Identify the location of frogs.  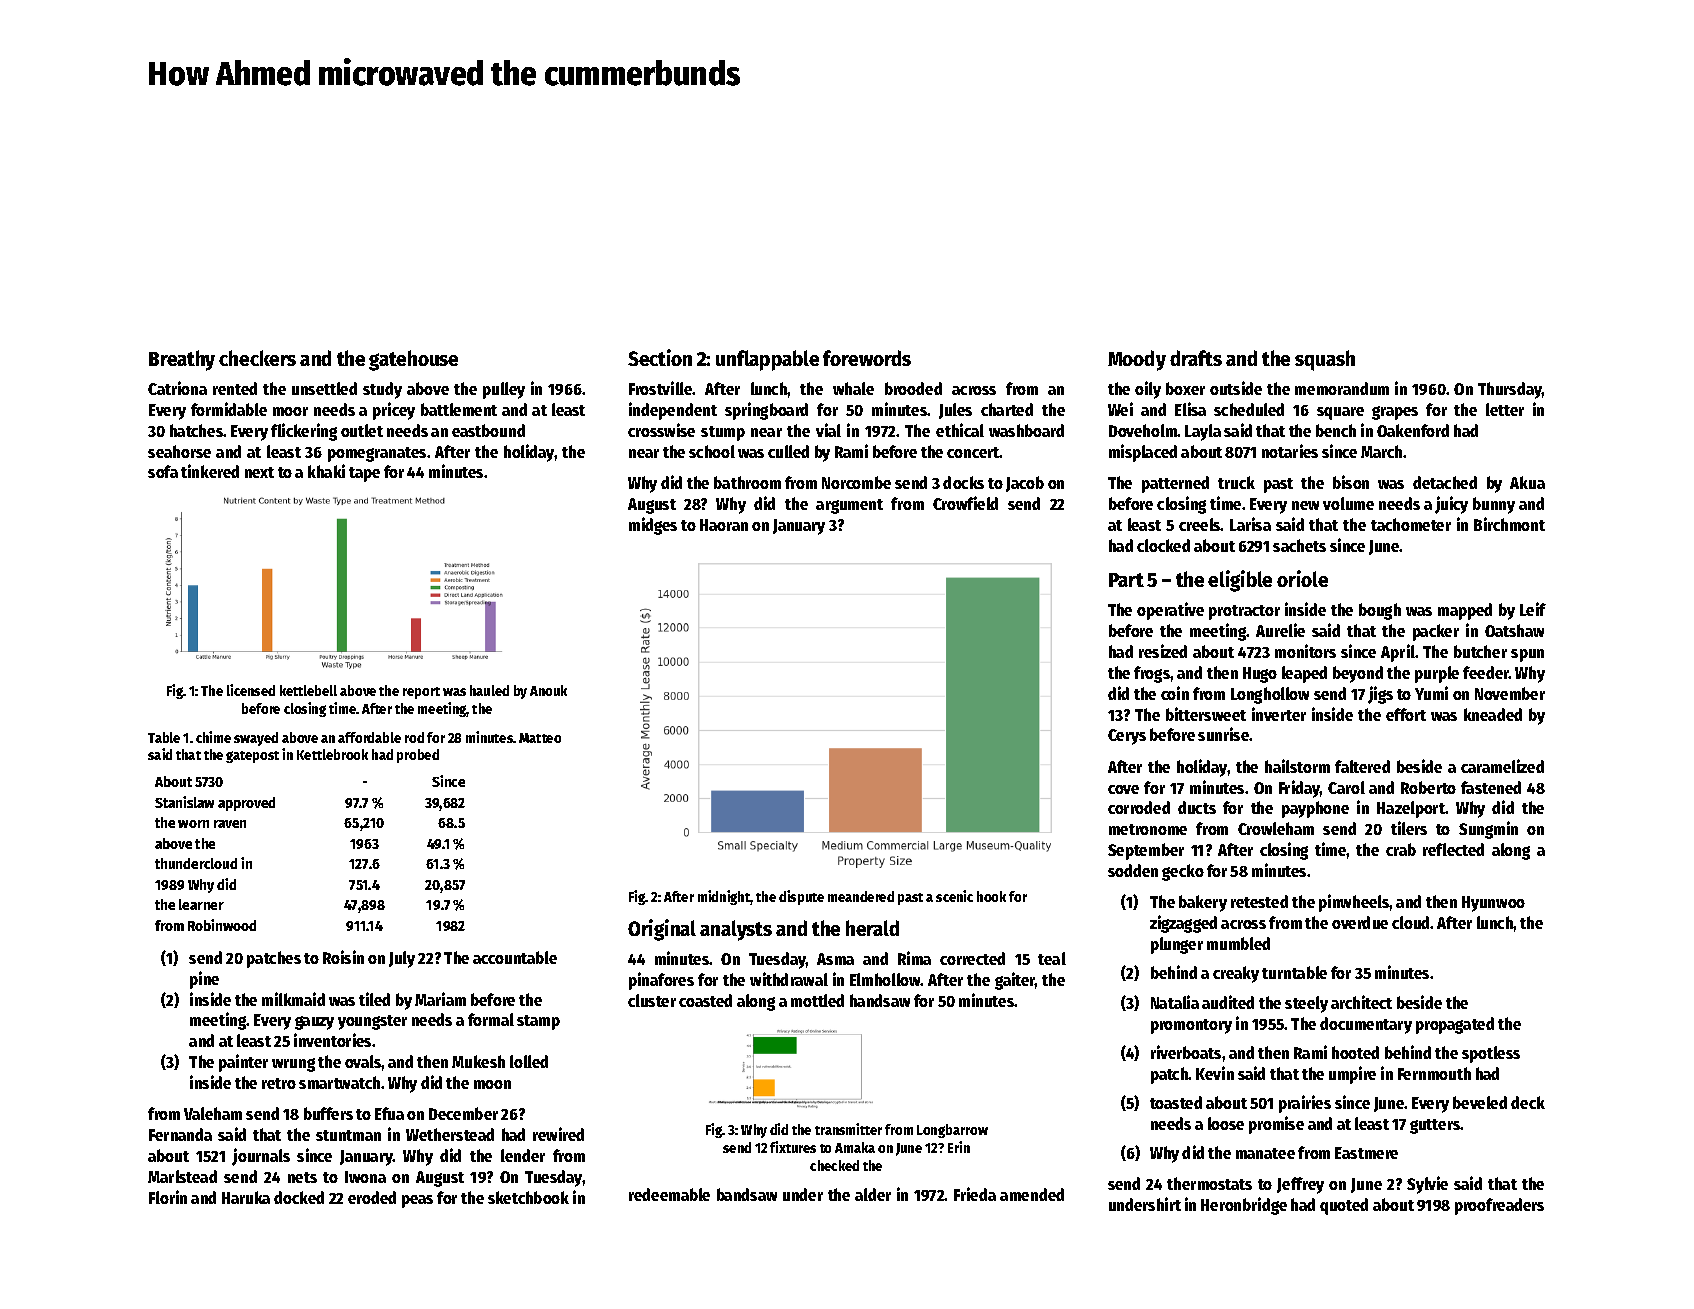
(1152, 674).
